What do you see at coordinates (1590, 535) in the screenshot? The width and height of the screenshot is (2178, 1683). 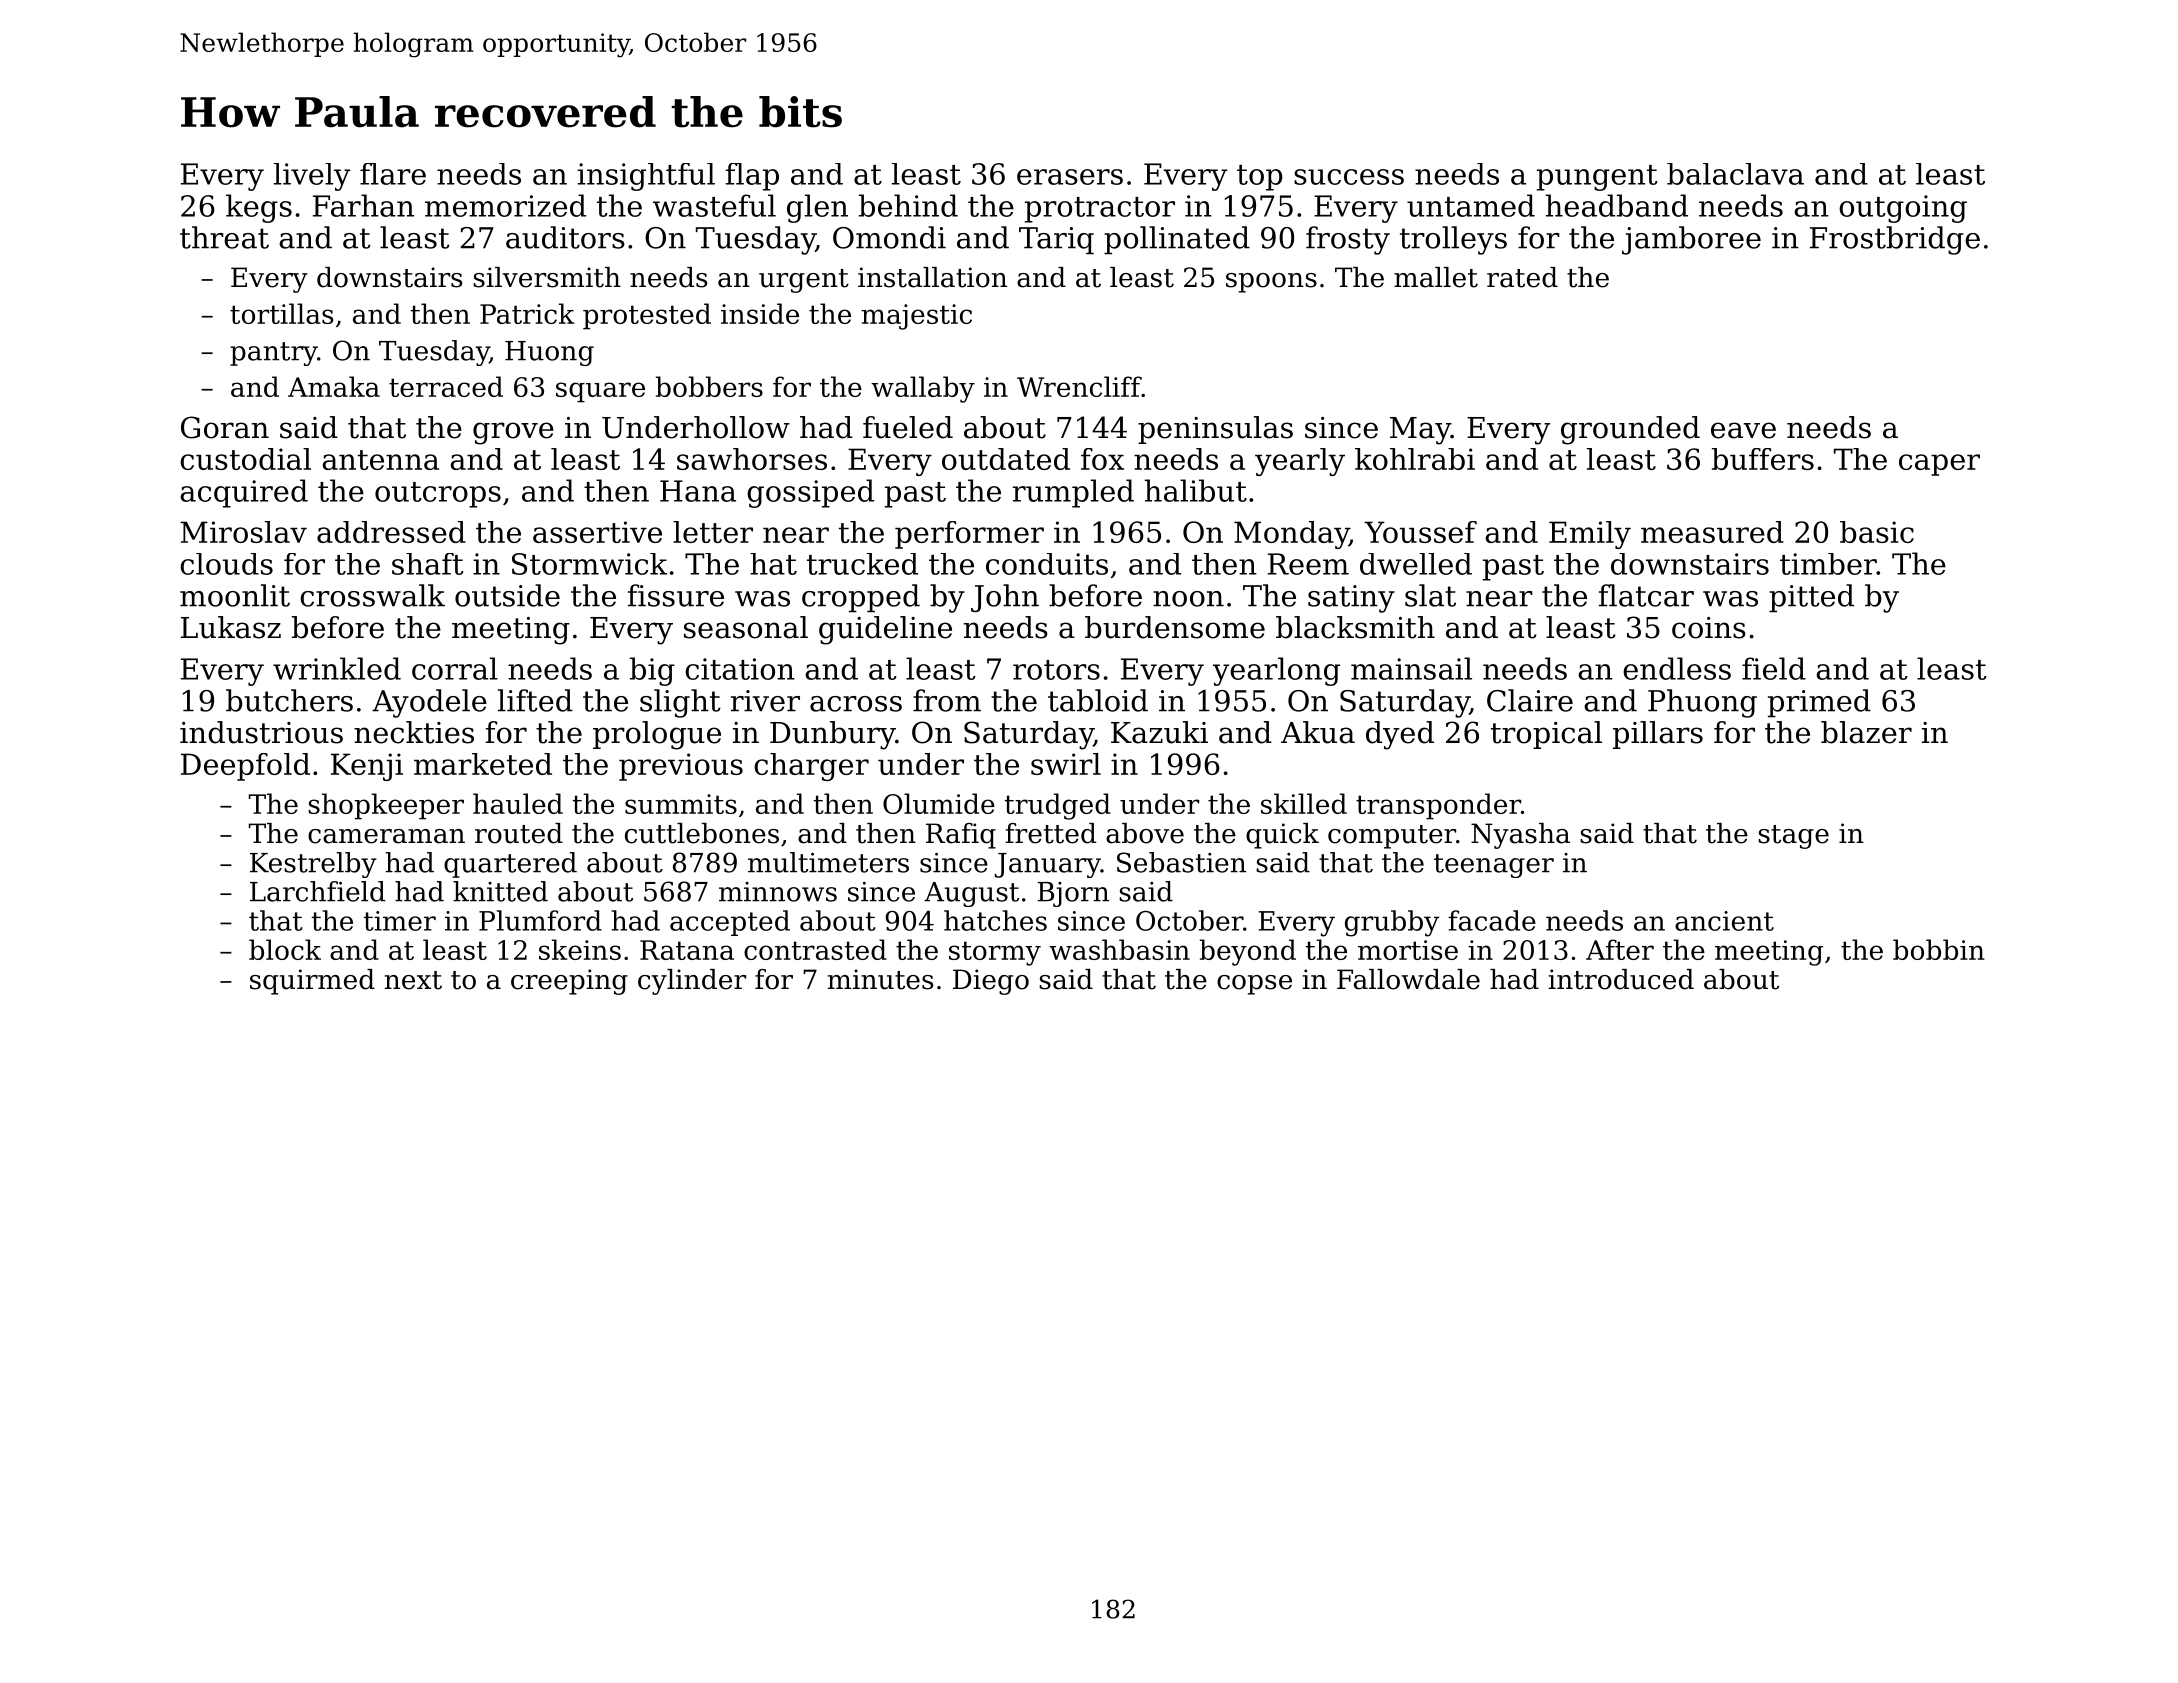 I see `Emily` at bounding box center [1590, 535].
